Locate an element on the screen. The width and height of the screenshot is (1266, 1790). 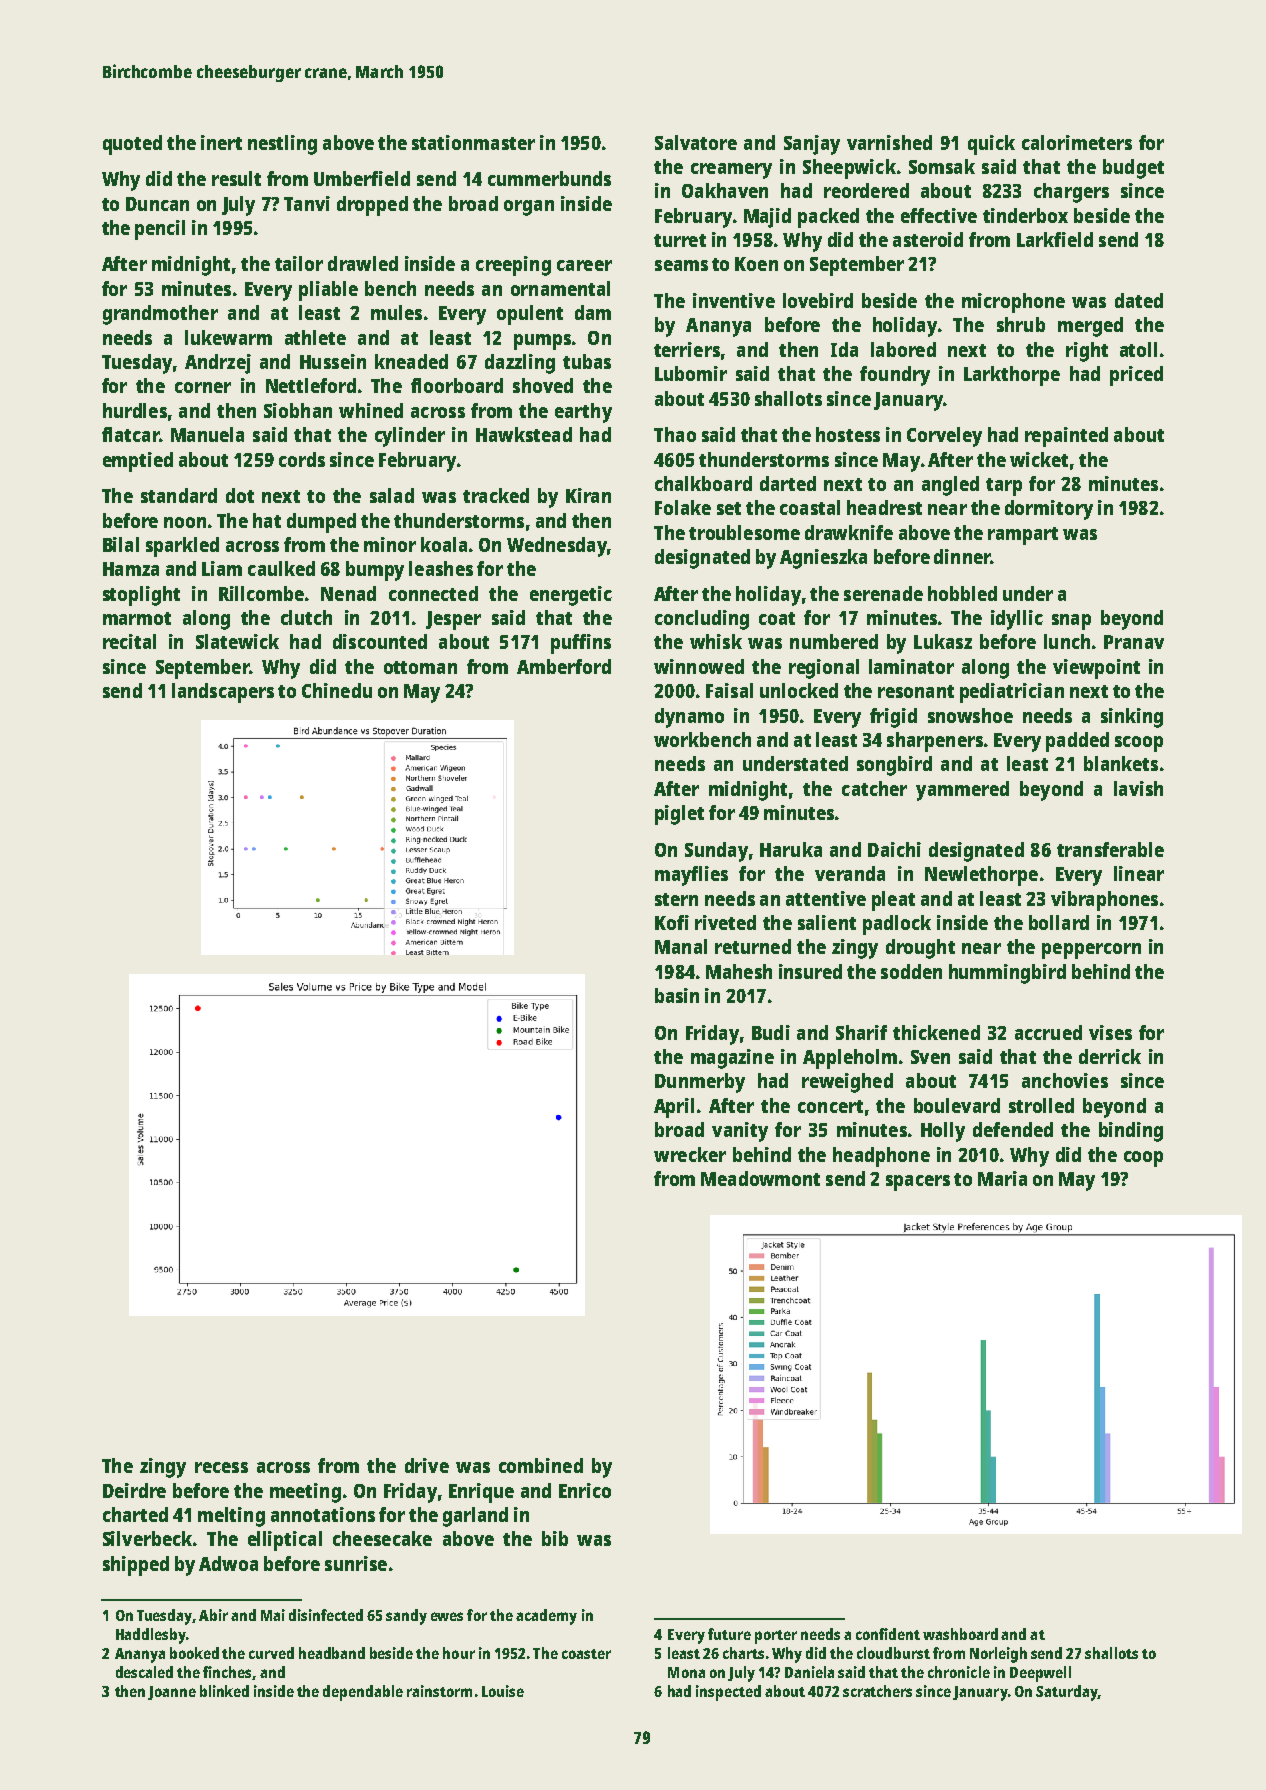
angled is located at coordinates (950, 486).
